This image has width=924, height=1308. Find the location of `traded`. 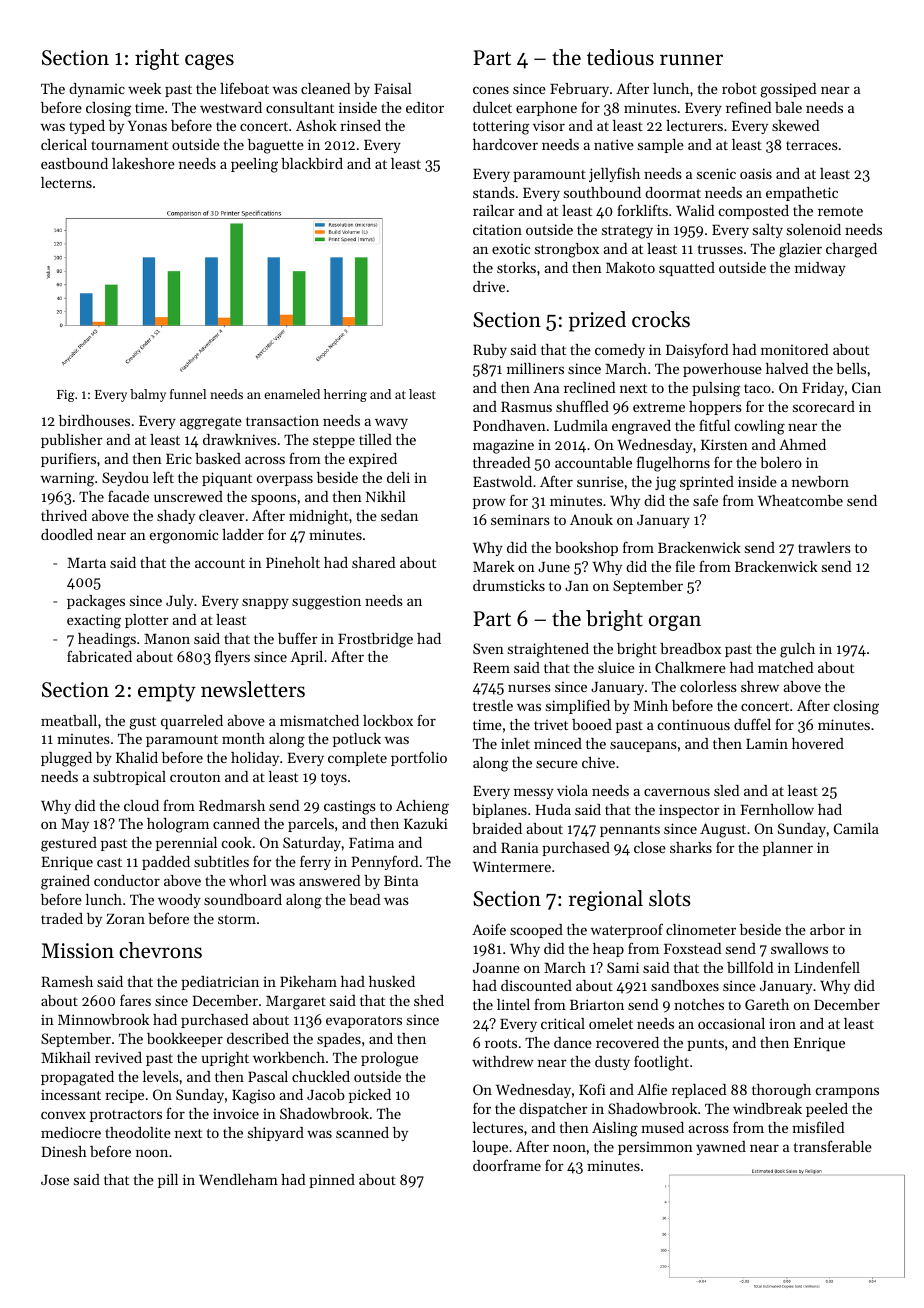

traded is located at coordinates (62, 918).
